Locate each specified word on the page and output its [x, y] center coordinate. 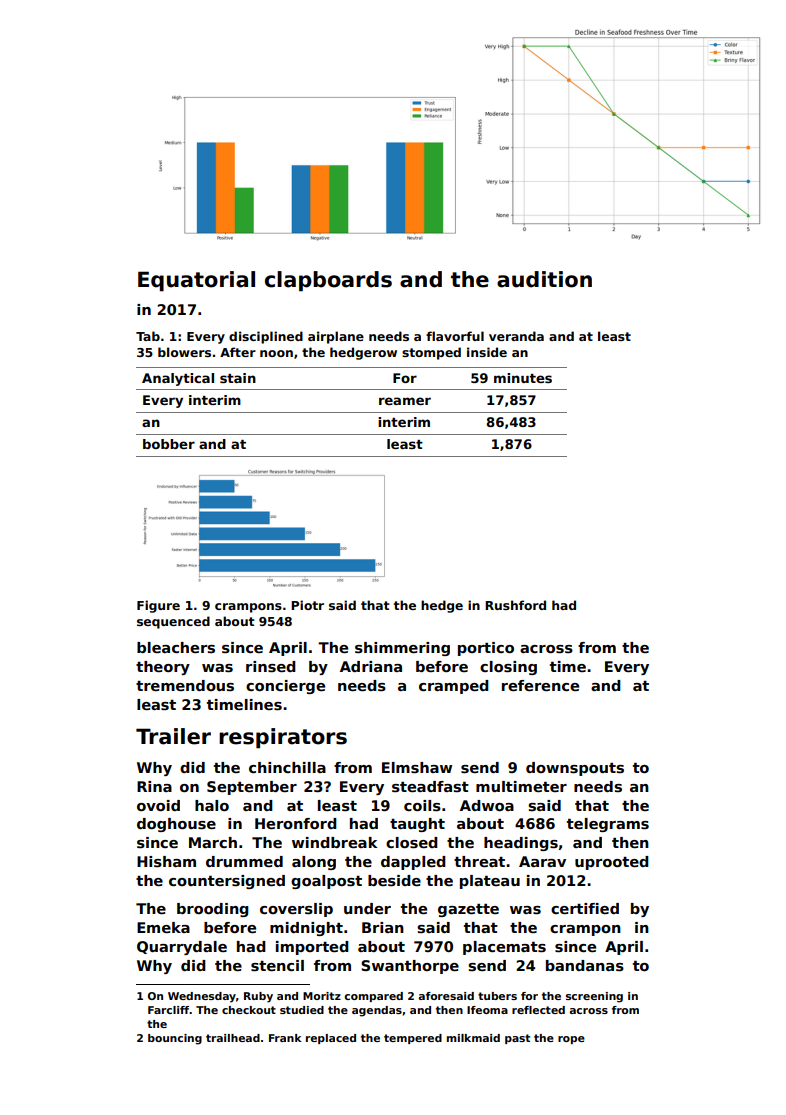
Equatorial [196, 281]
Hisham [166, 862]
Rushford [515, 605]
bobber [169, 444]
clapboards [328, 281]
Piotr [307, 605]
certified [585, 908]
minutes [523, 378]
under [367, 908]
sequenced [173, 622]
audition [544, 279]
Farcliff [169, 1010]
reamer [405, 401]
